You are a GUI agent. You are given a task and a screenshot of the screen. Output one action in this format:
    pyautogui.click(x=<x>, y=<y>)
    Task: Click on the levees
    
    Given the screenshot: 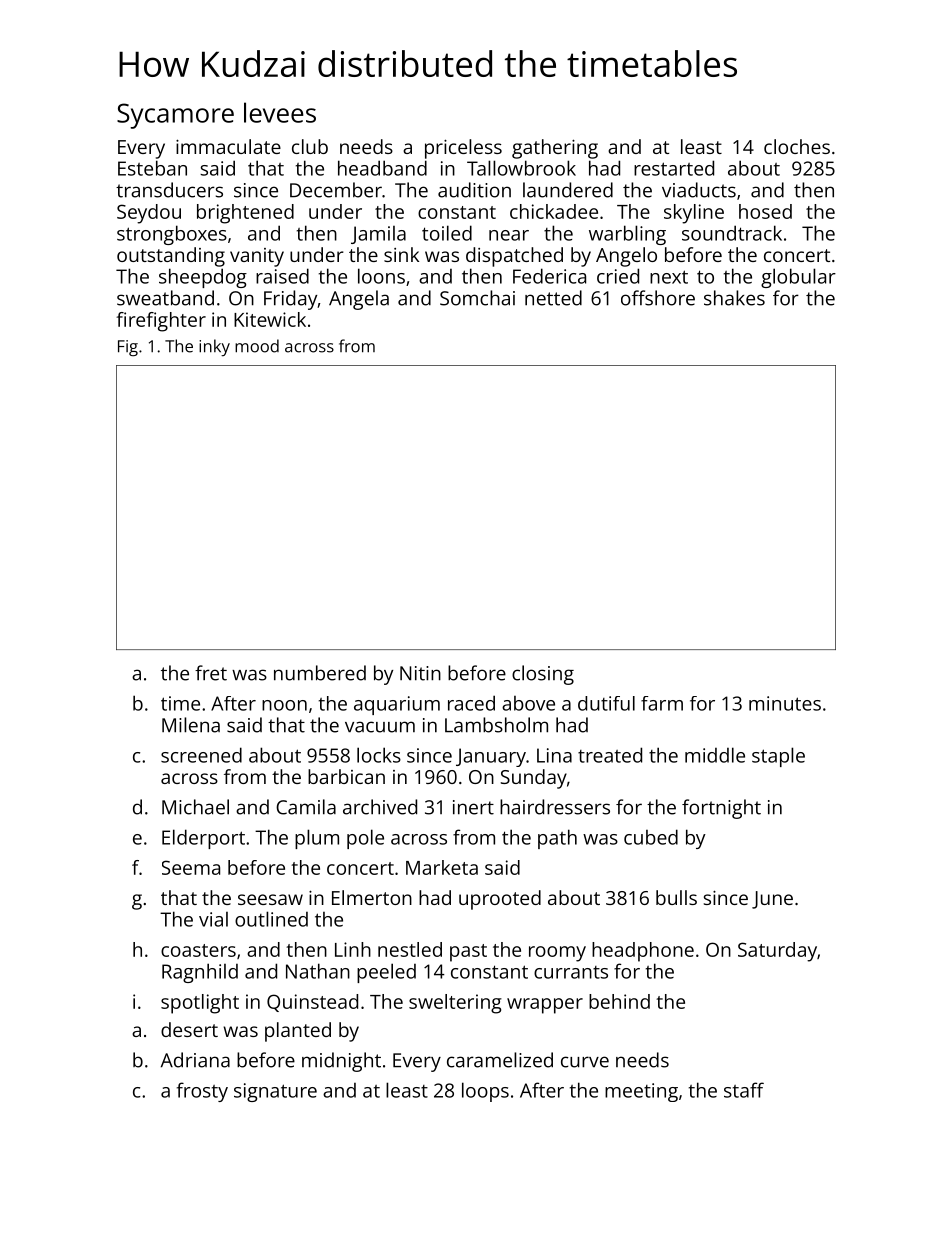 What is the action you would take?
    pyautogui.click(x=280, y=112)
